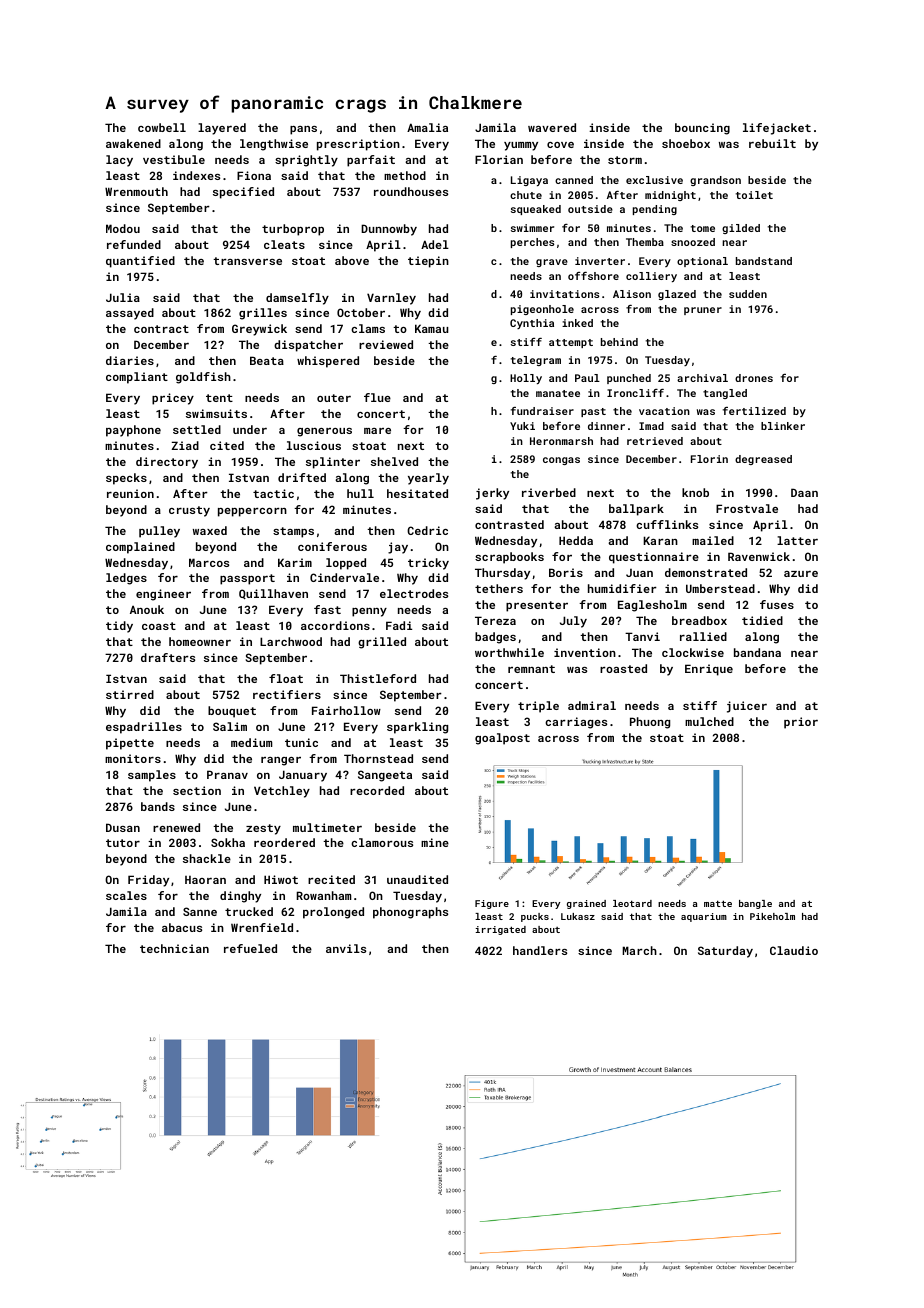  What do you see at coordinates (540, 950) in the page?
I see `handlers` at bounding box center [540, 950].
